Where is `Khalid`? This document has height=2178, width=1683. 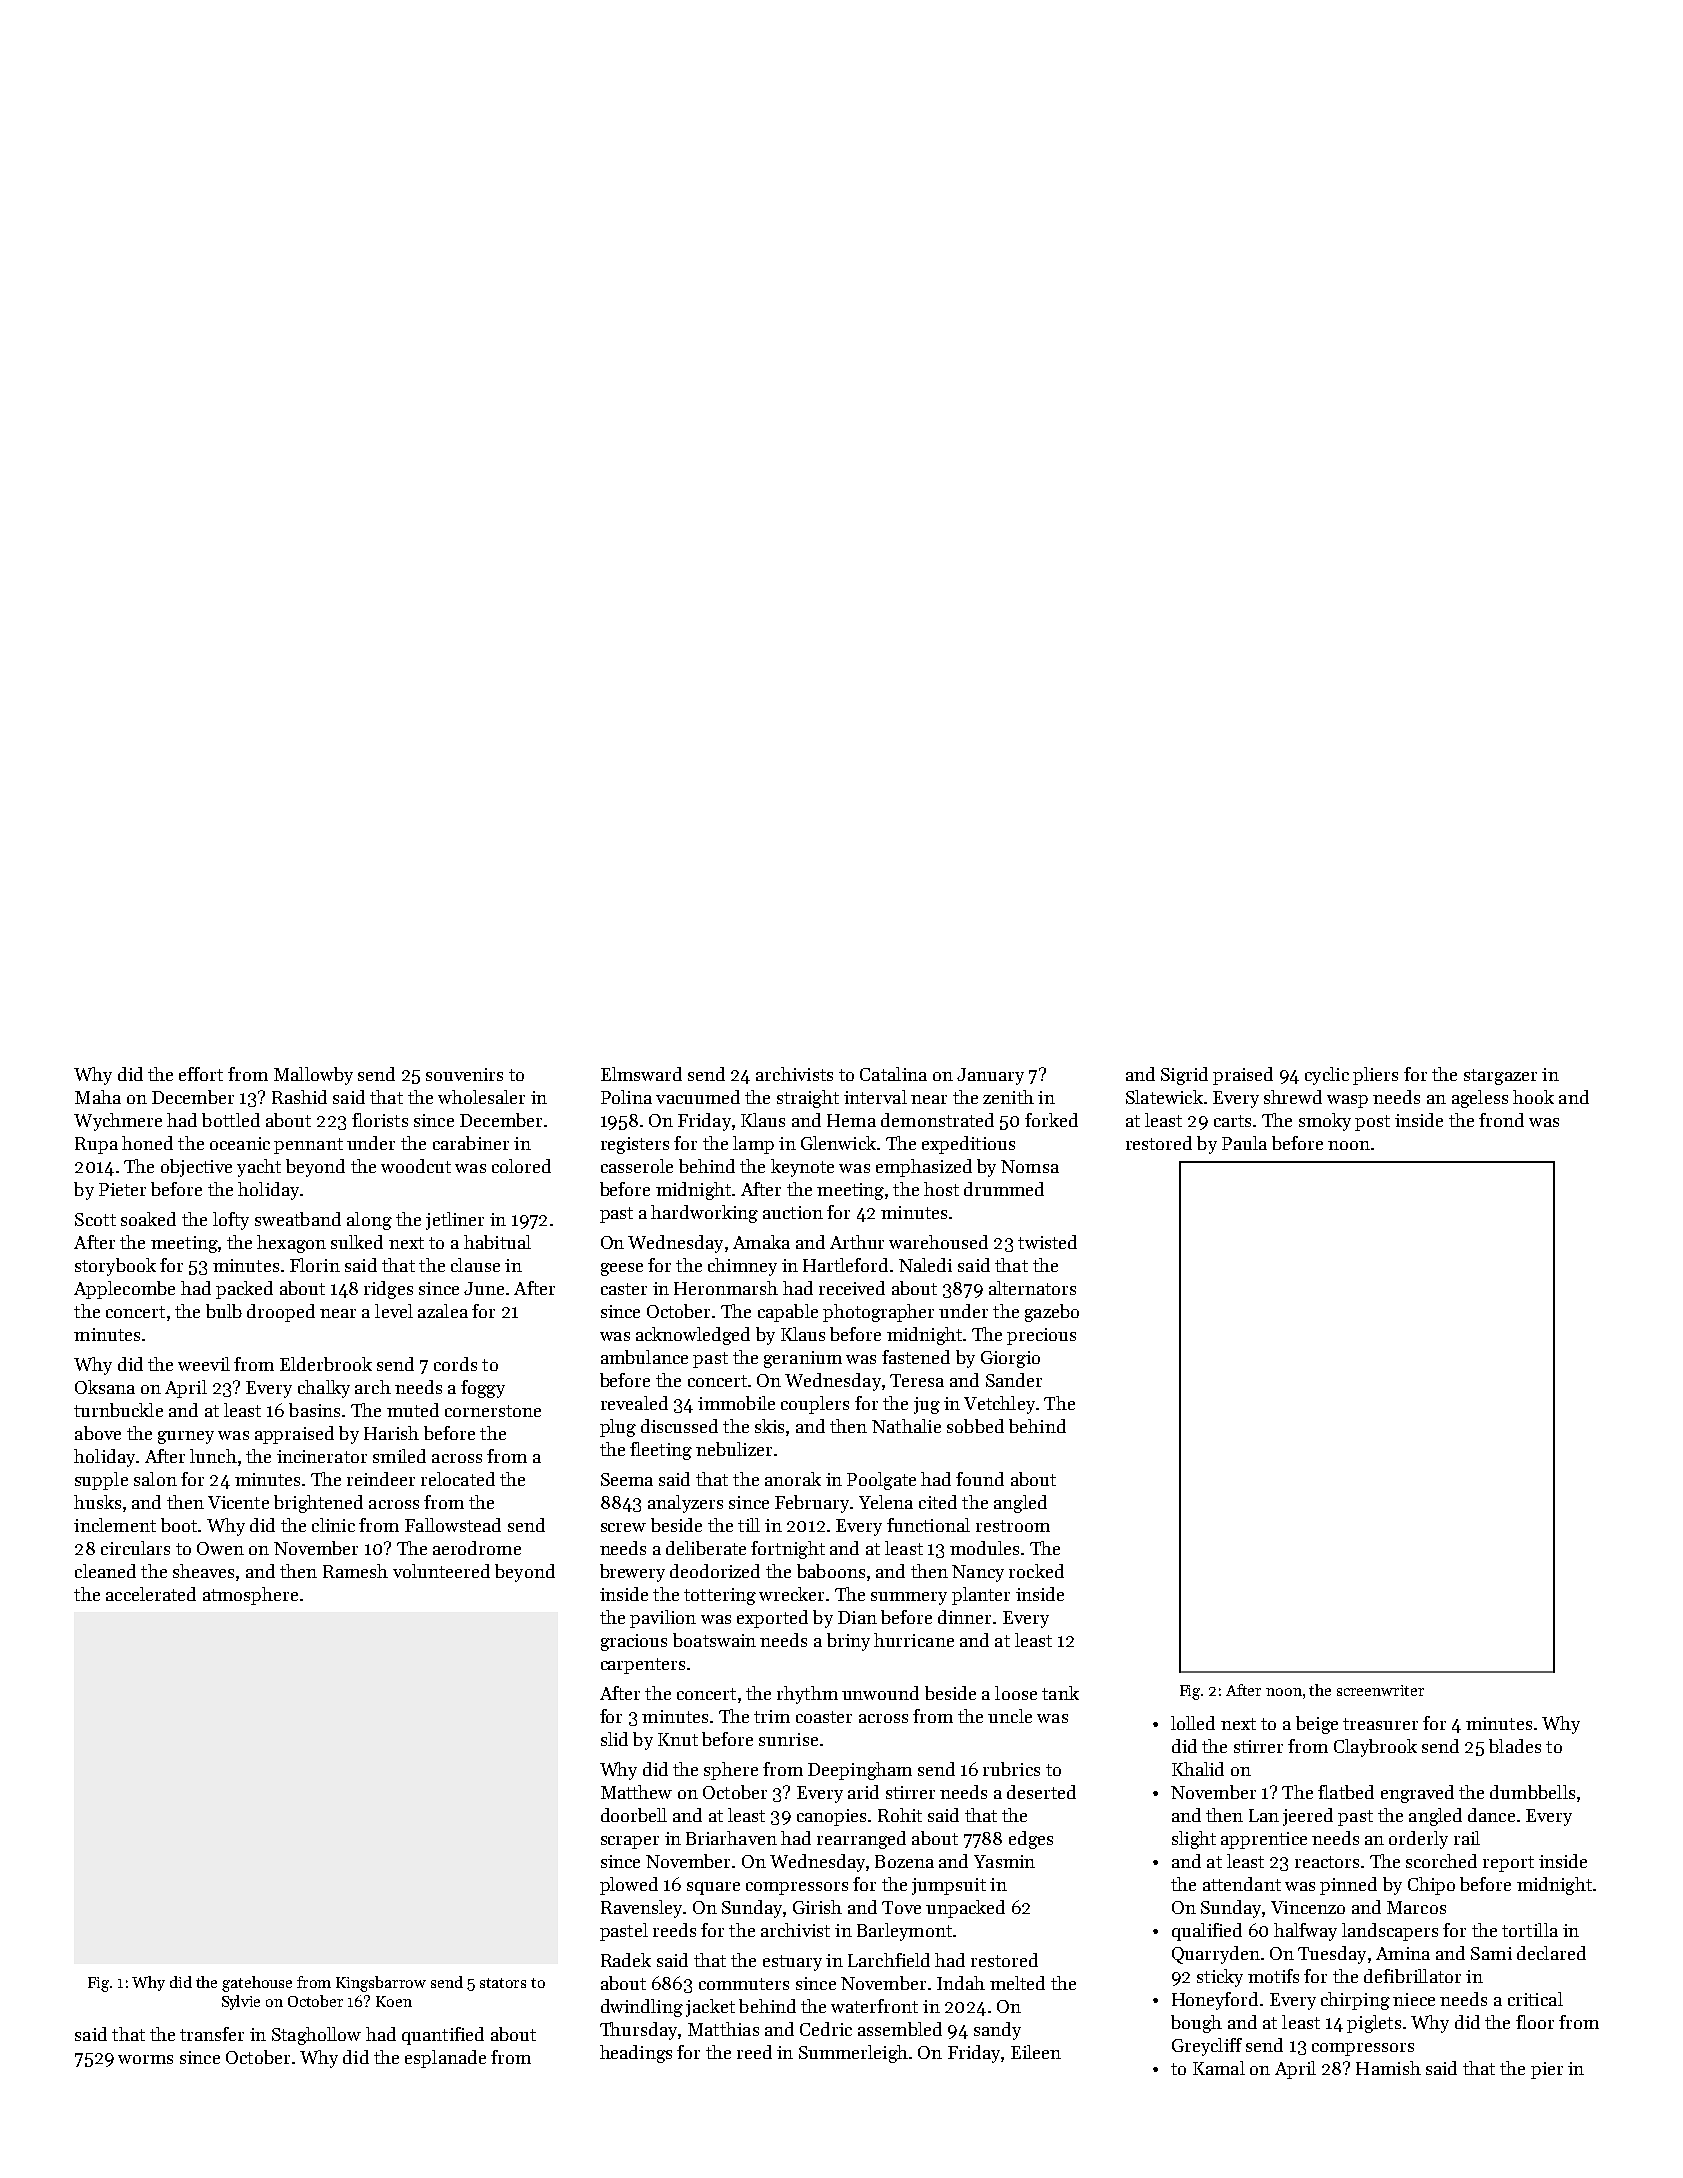
Khalid is located at coordinates (1198, 1769).
